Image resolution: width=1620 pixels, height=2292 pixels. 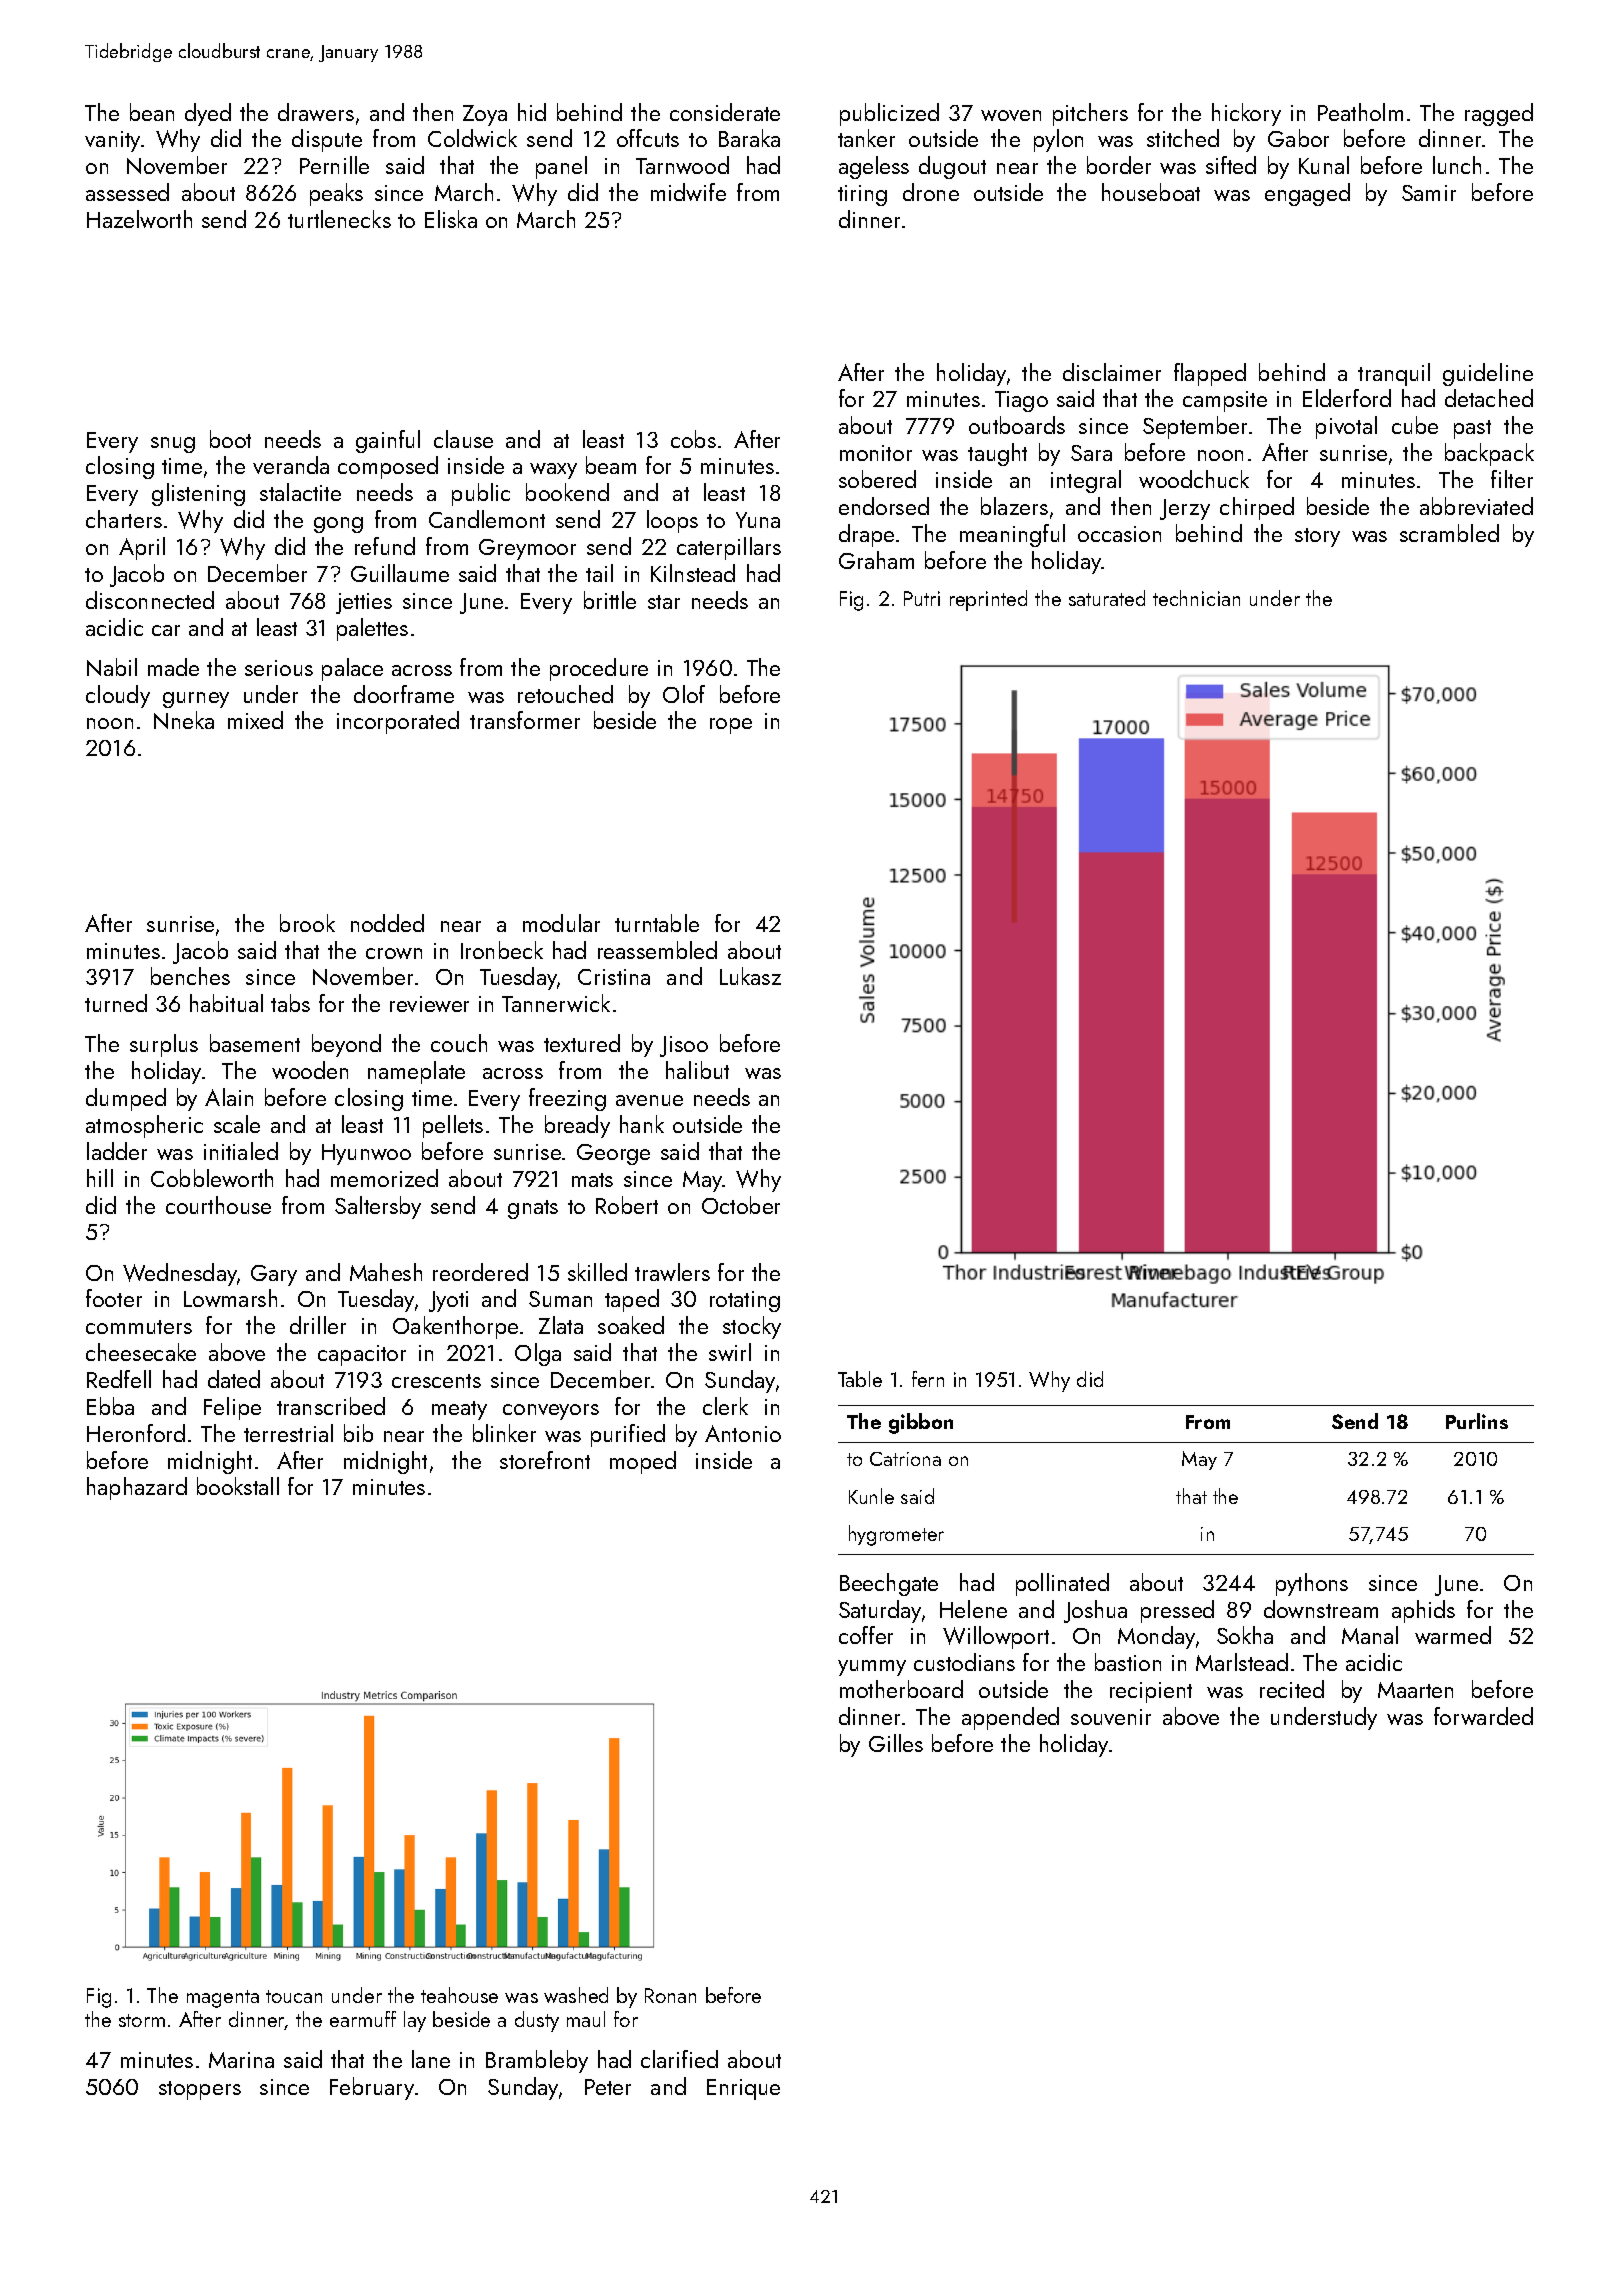 I want to click on modular, so click(x=561, y=923).
